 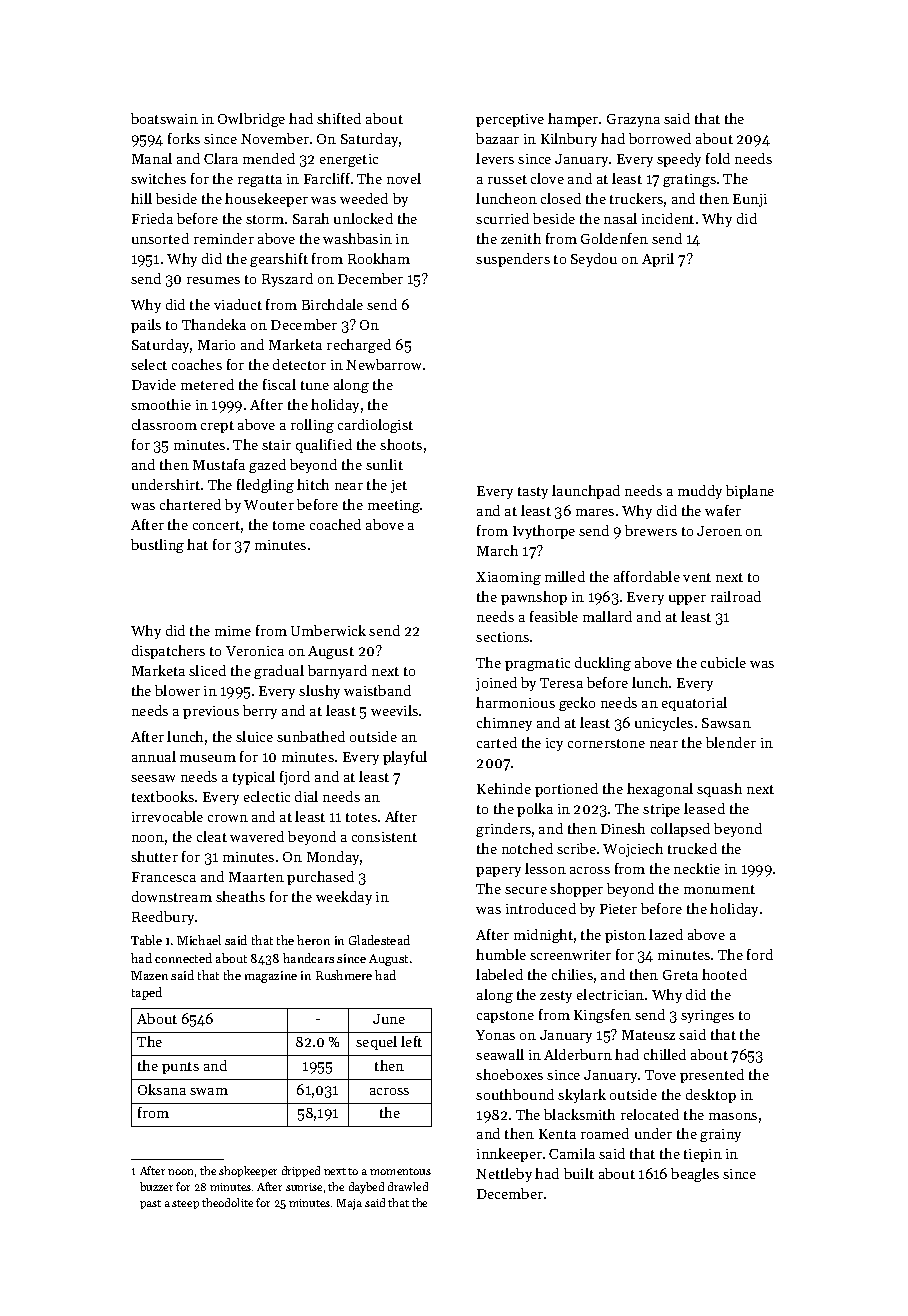 I want to click on gradual, so click(x=279, y=672).
